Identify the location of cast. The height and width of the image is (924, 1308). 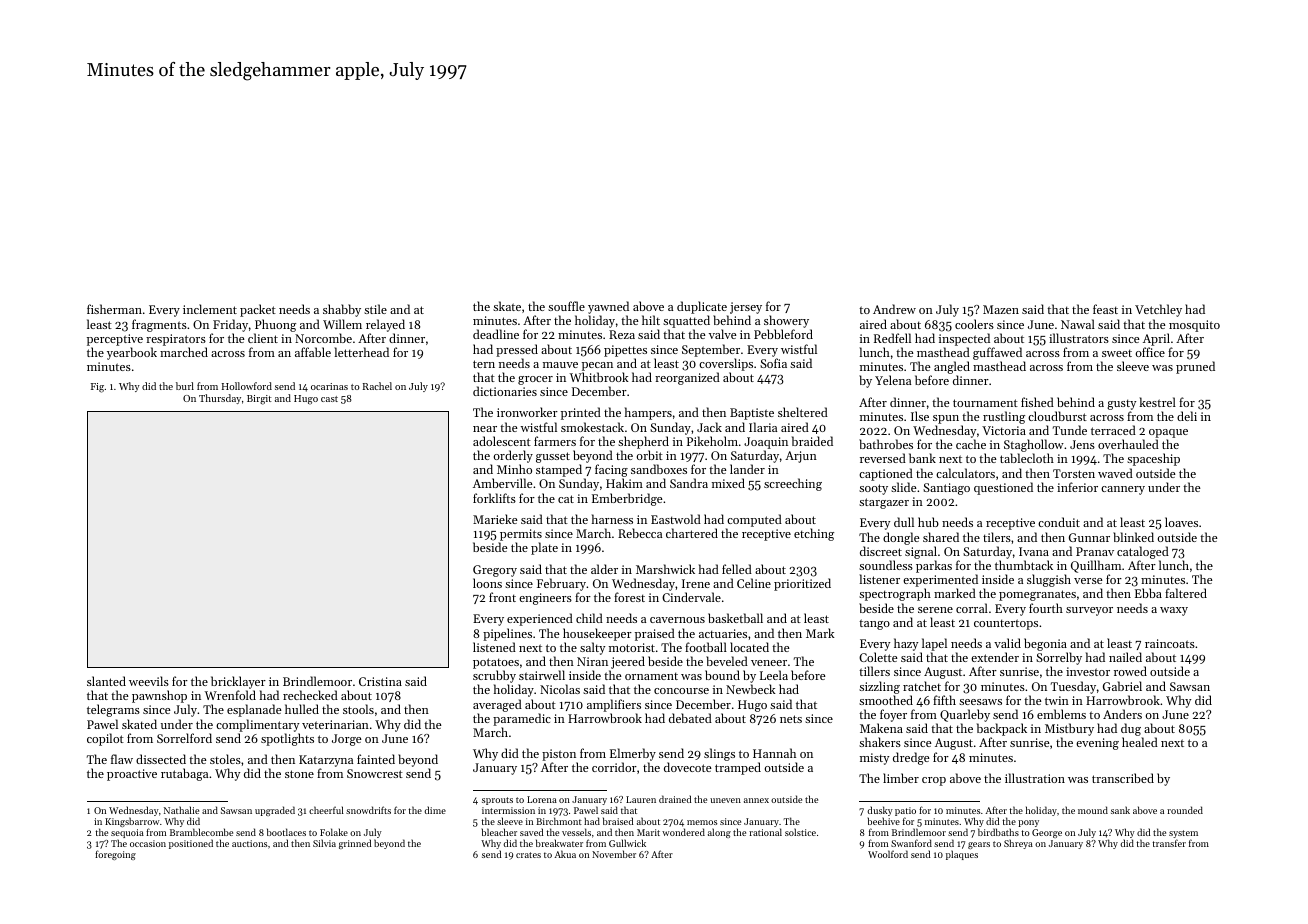
(329, 399).
